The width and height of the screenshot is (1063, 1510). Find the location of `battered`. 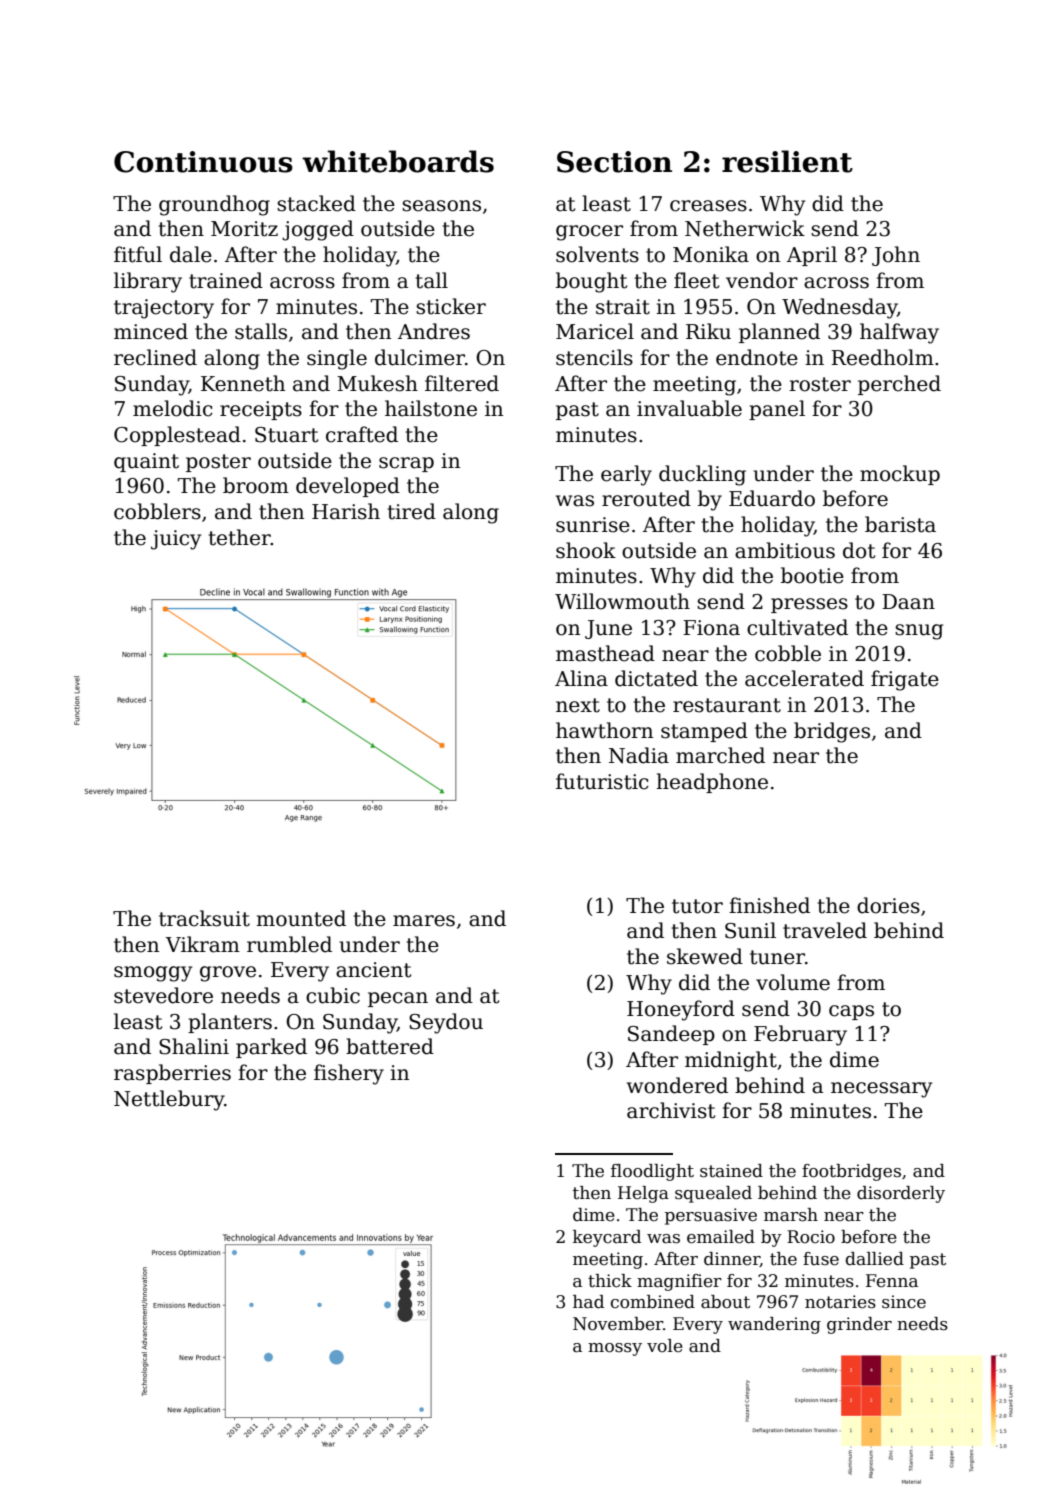

battered is located at coordinates (390, 1046).
